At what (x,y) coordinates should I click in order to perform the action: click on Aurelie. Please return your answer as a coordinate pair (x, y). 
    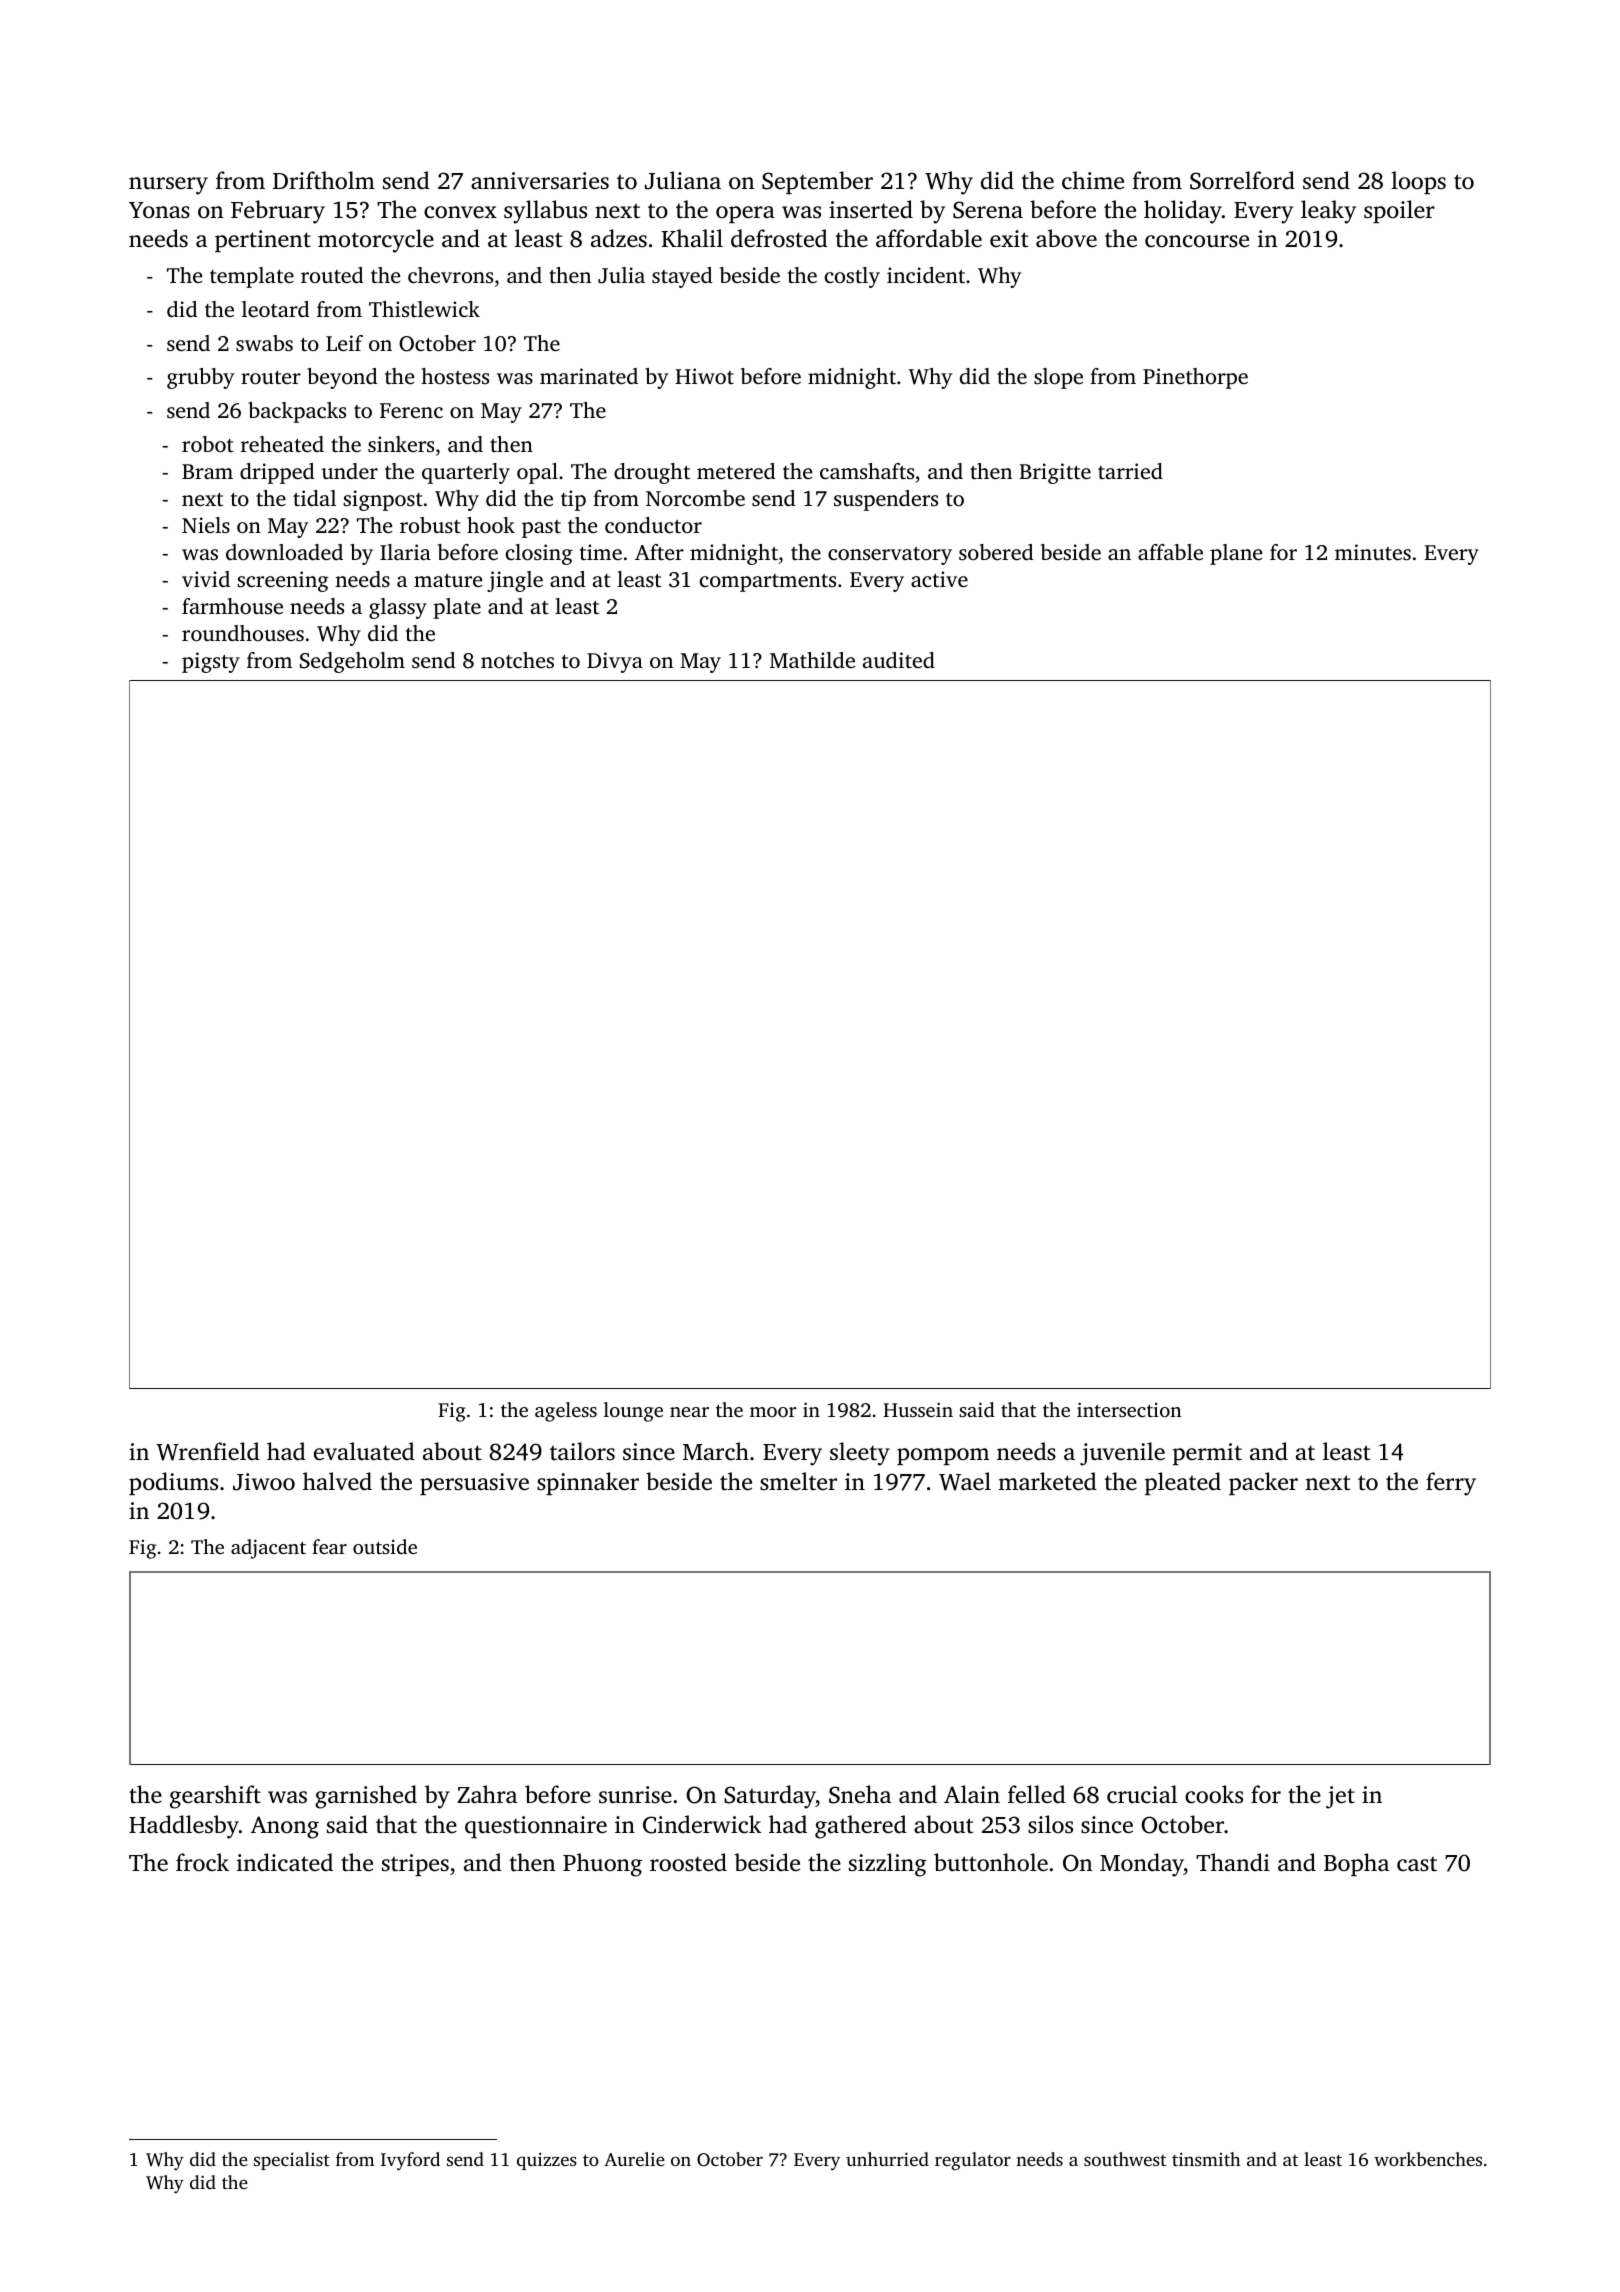
    Looking at the image, I should click on (634, 2159).
